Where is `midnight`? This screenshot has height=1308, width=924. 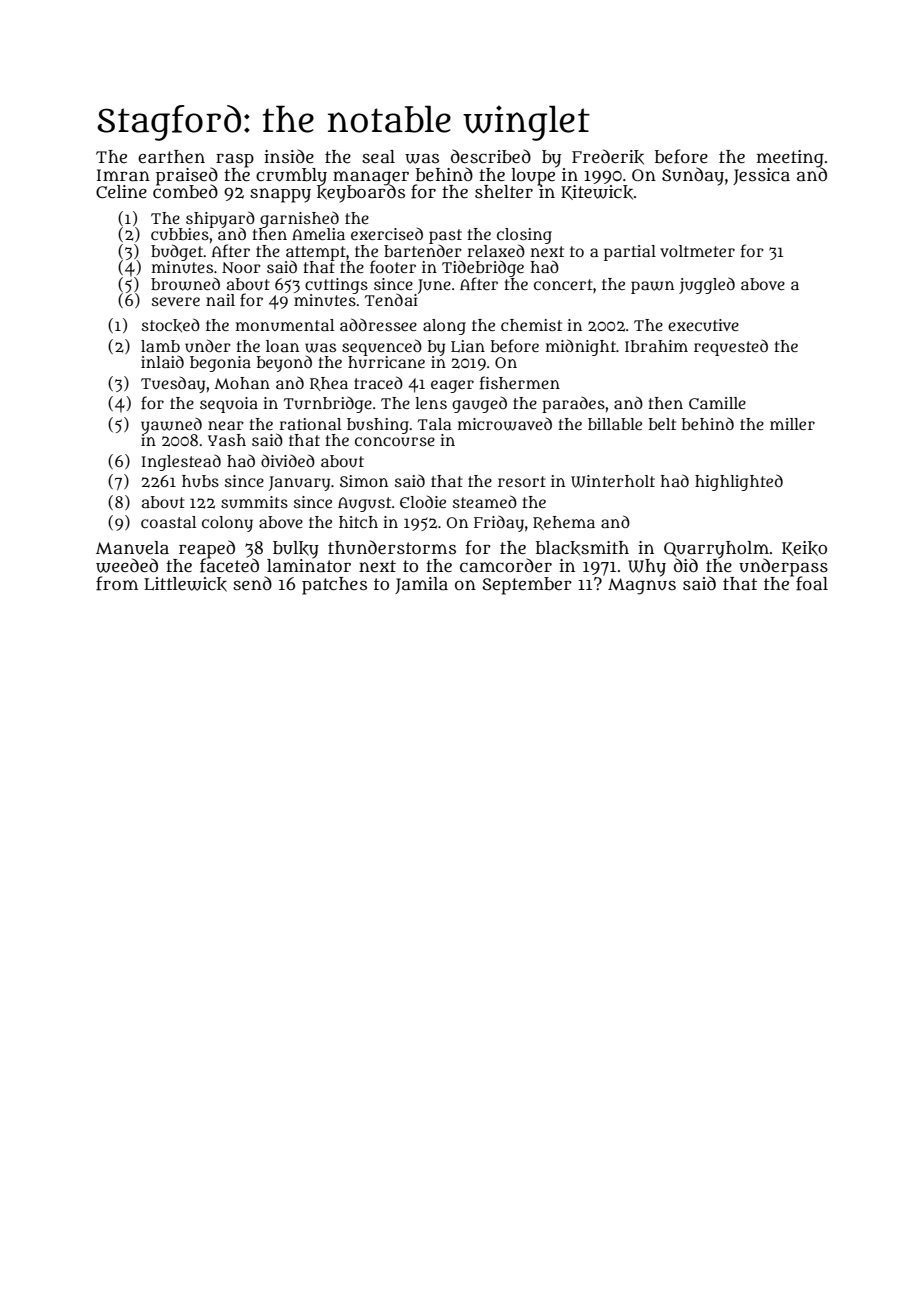 midnight is located at coordinates (581, 347).
